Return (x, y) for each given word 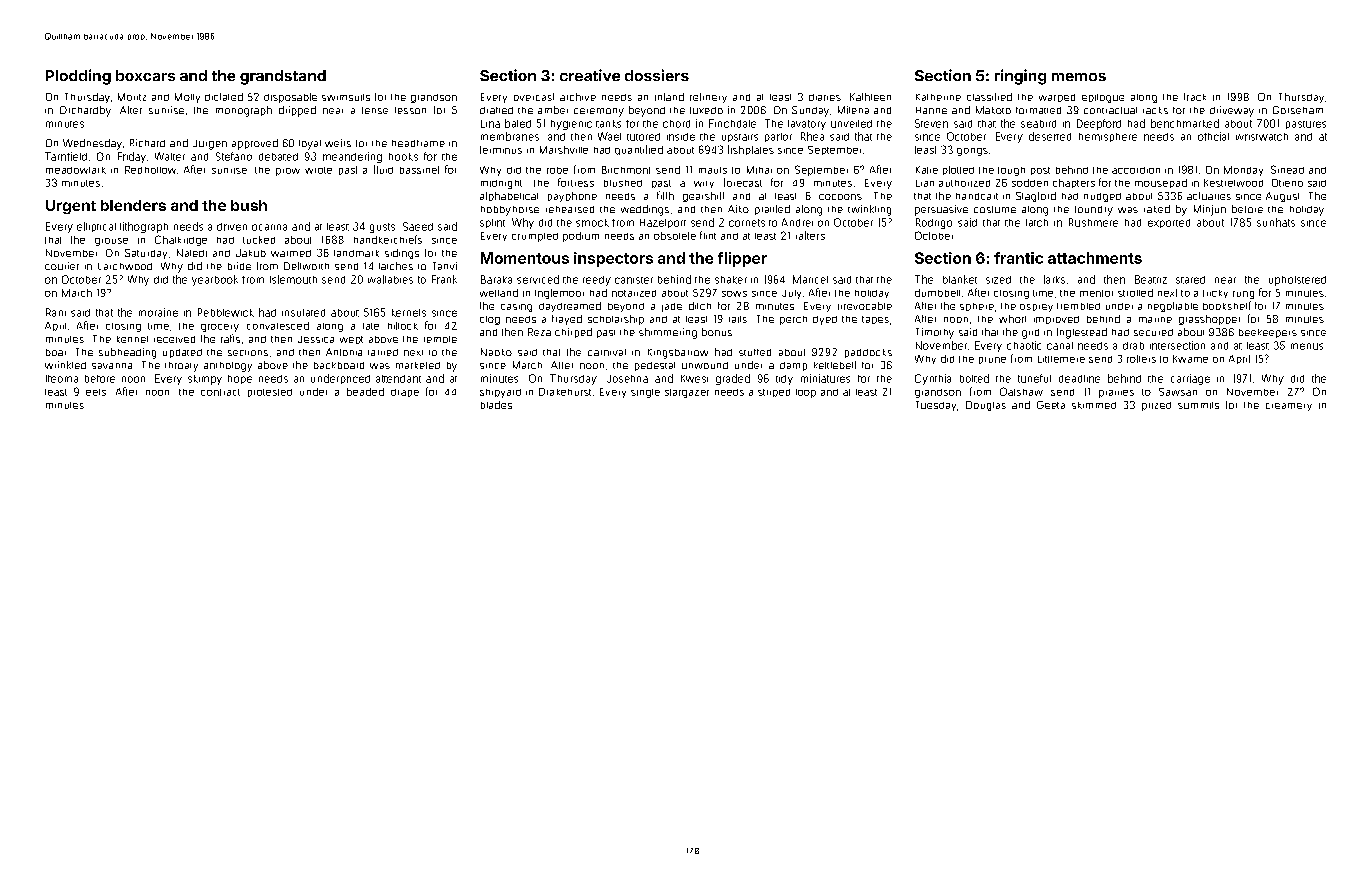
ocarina (269, 227)
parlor (778, 137)
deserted (1050, 136)
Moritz (132, 97)
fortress (576, 182)
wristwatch (1262, 137)
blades (496, 405)
